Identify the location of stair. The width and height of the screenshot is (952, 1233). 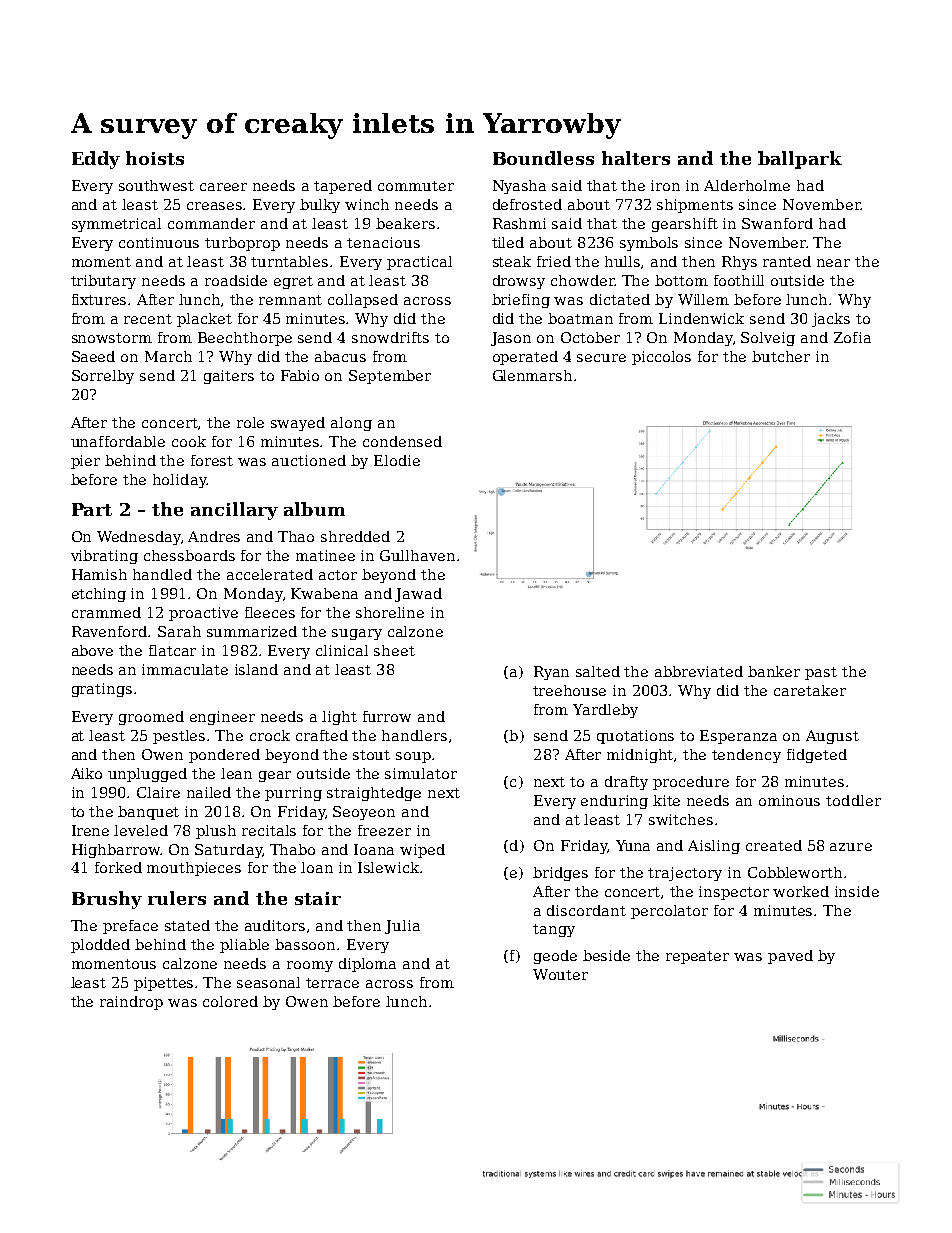
(318, 898).
